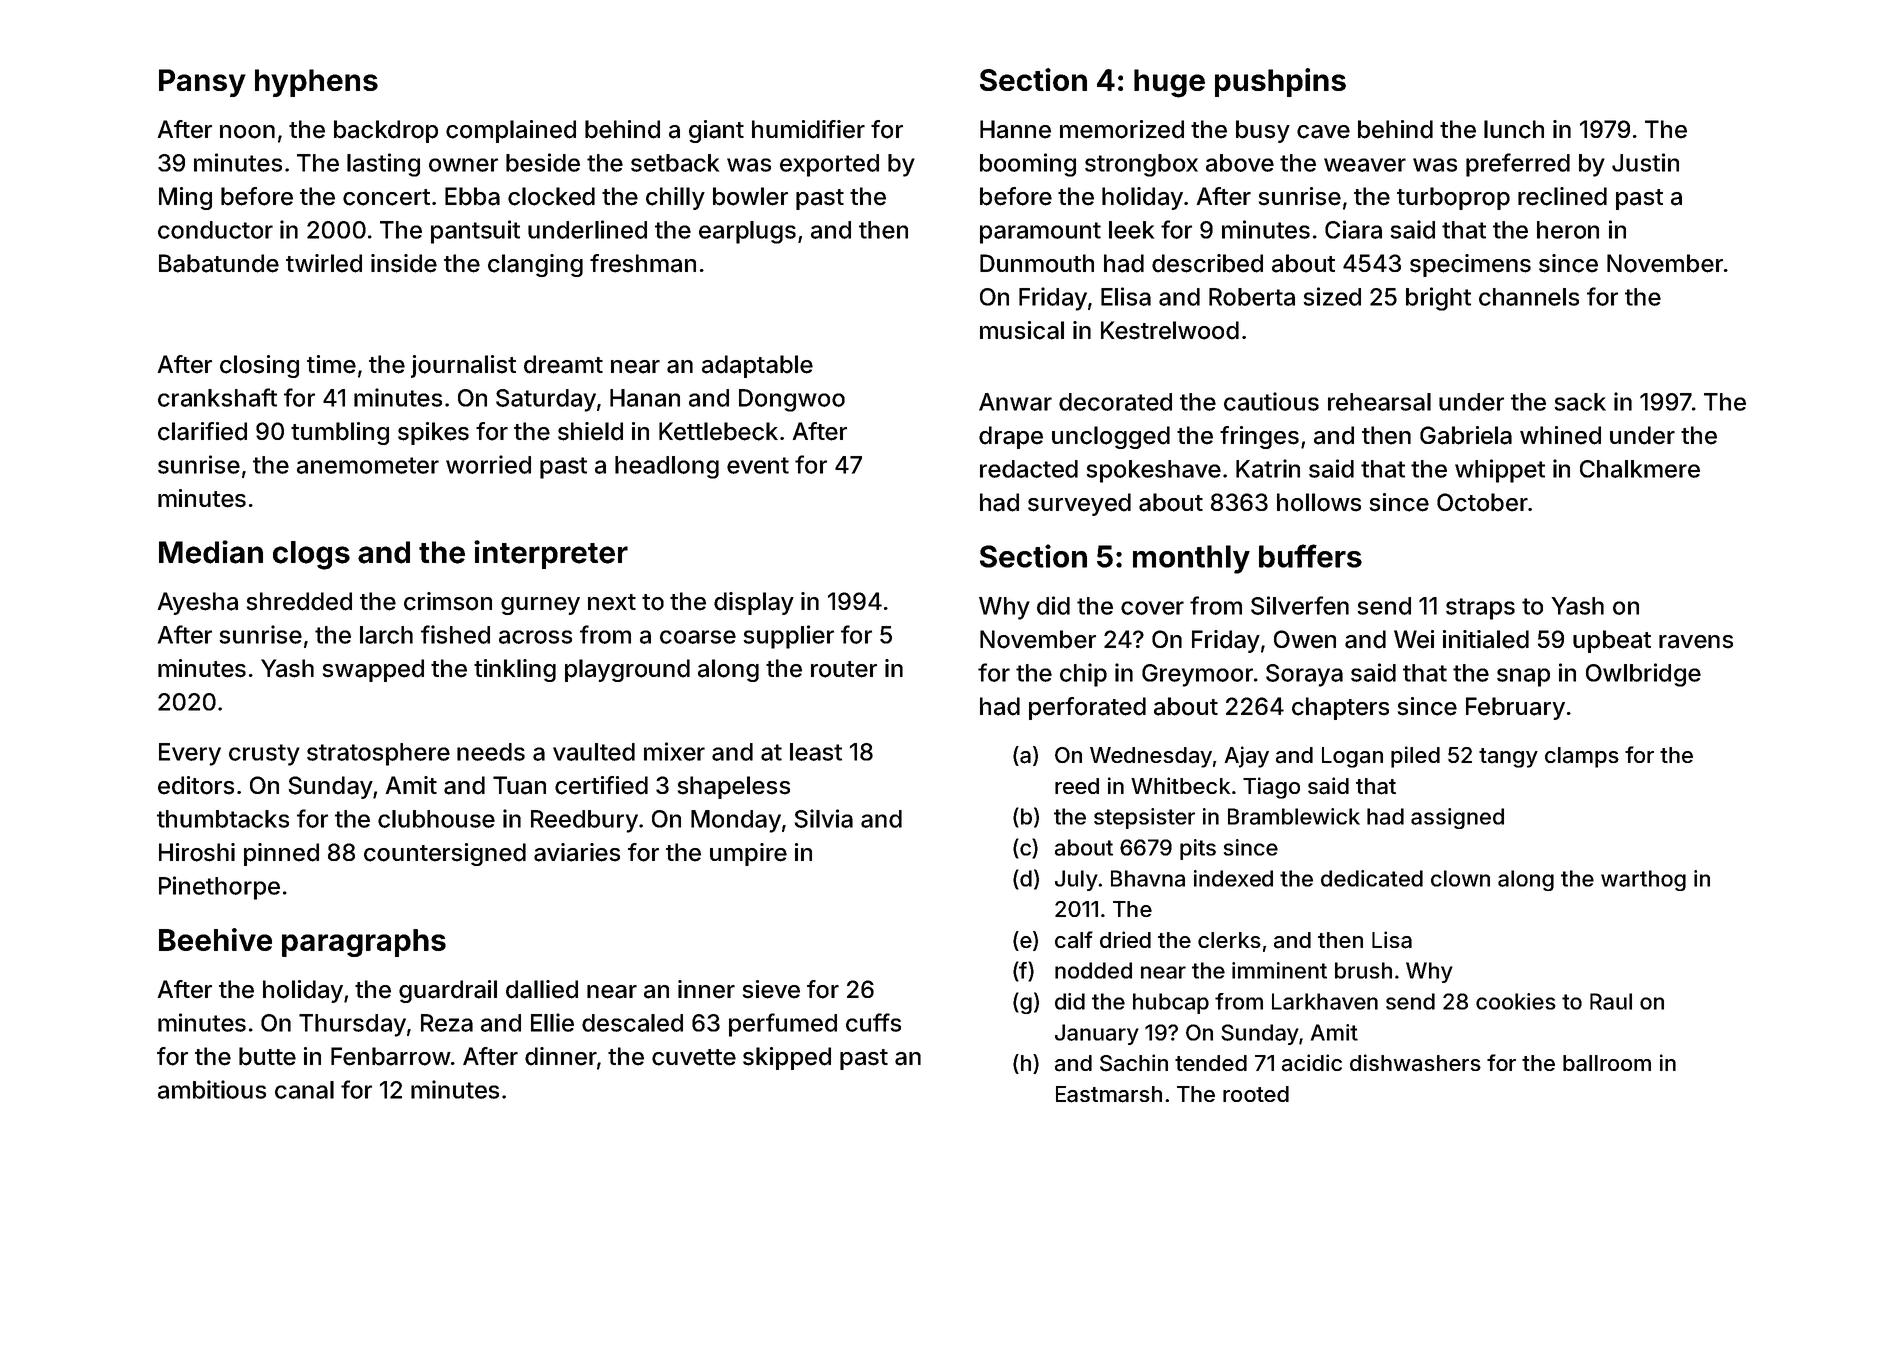 The height and width of the screenshot is (1346, 1904). I want to click on dallied, so click(542, 989).
